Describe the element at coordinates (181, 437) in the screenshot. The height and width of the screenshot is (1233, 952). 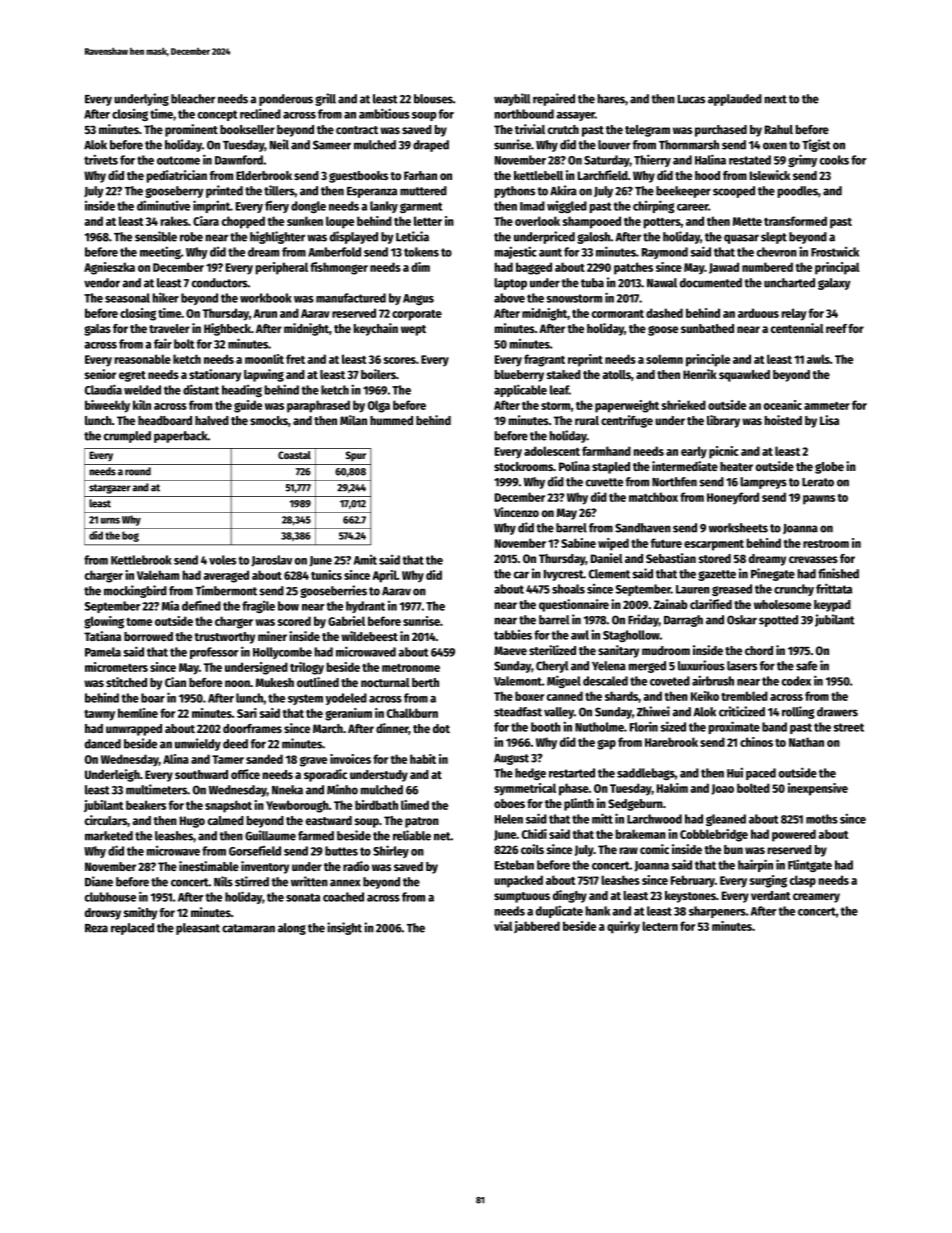
I see `paperback` at that location.
